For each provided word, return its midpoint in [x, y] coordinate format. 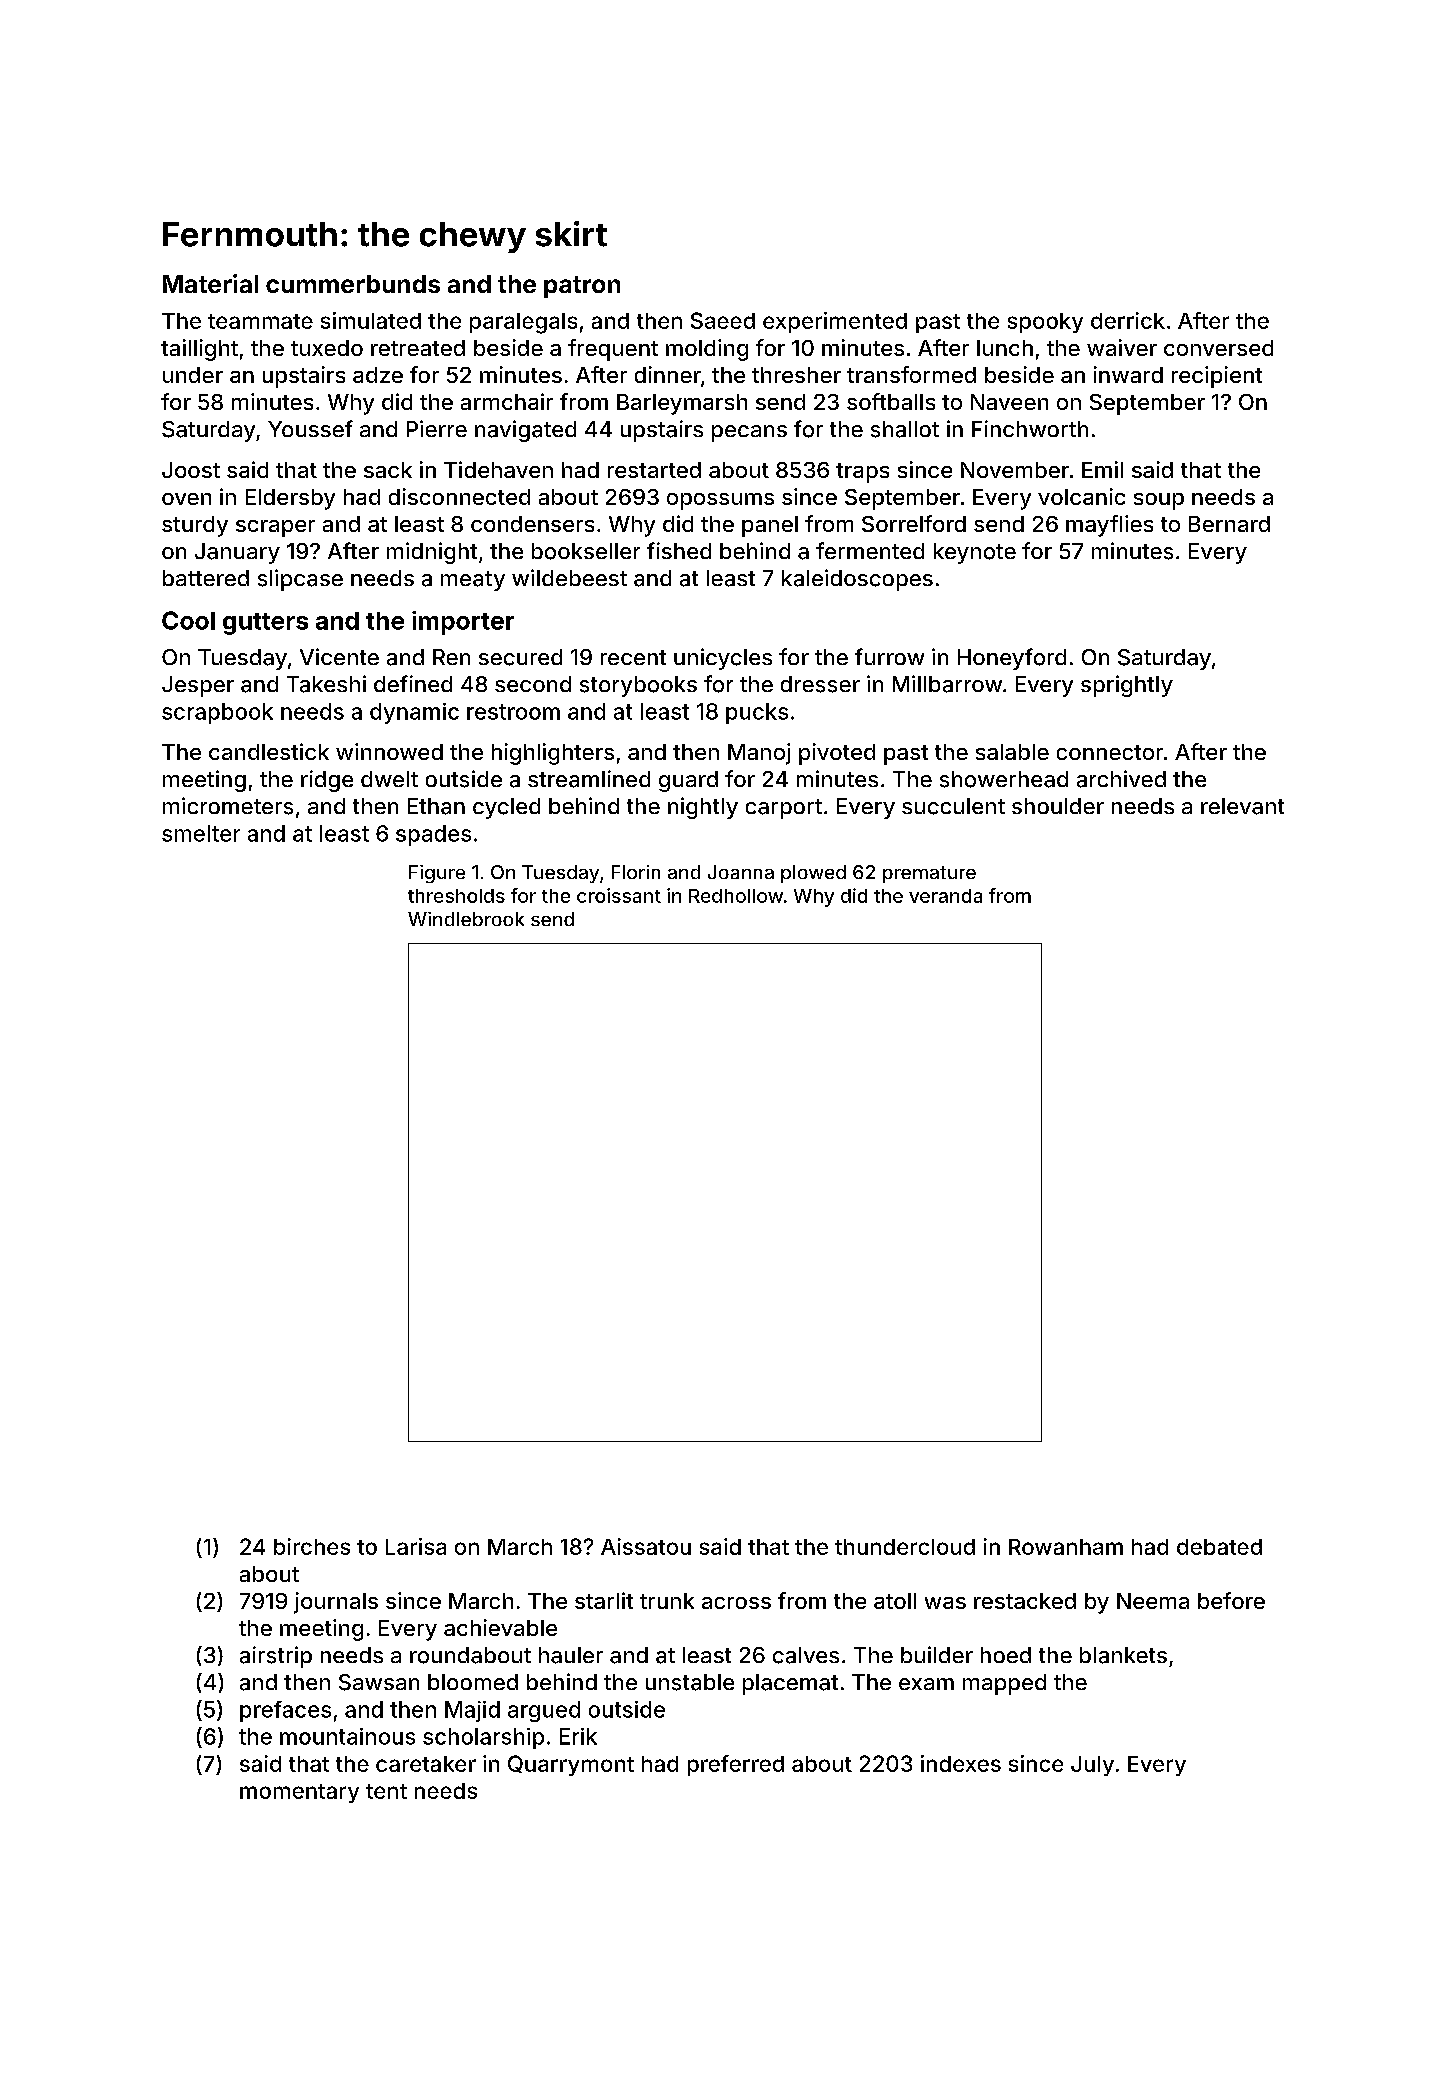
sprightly [1127, 686]
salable [1012, 752]
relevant [1242, 806]
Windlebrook [466, 919]
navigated [525, 431]
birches [312, 1546]
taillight [199, 350]
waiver [1122, 347]
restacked [1025, 1601]
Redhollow [736, 896]
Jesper [198, 686]
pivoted [837, 754]
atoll [895, 1601]
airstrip [276, 1657]
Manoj [759, 754]
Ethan [436, 806]
